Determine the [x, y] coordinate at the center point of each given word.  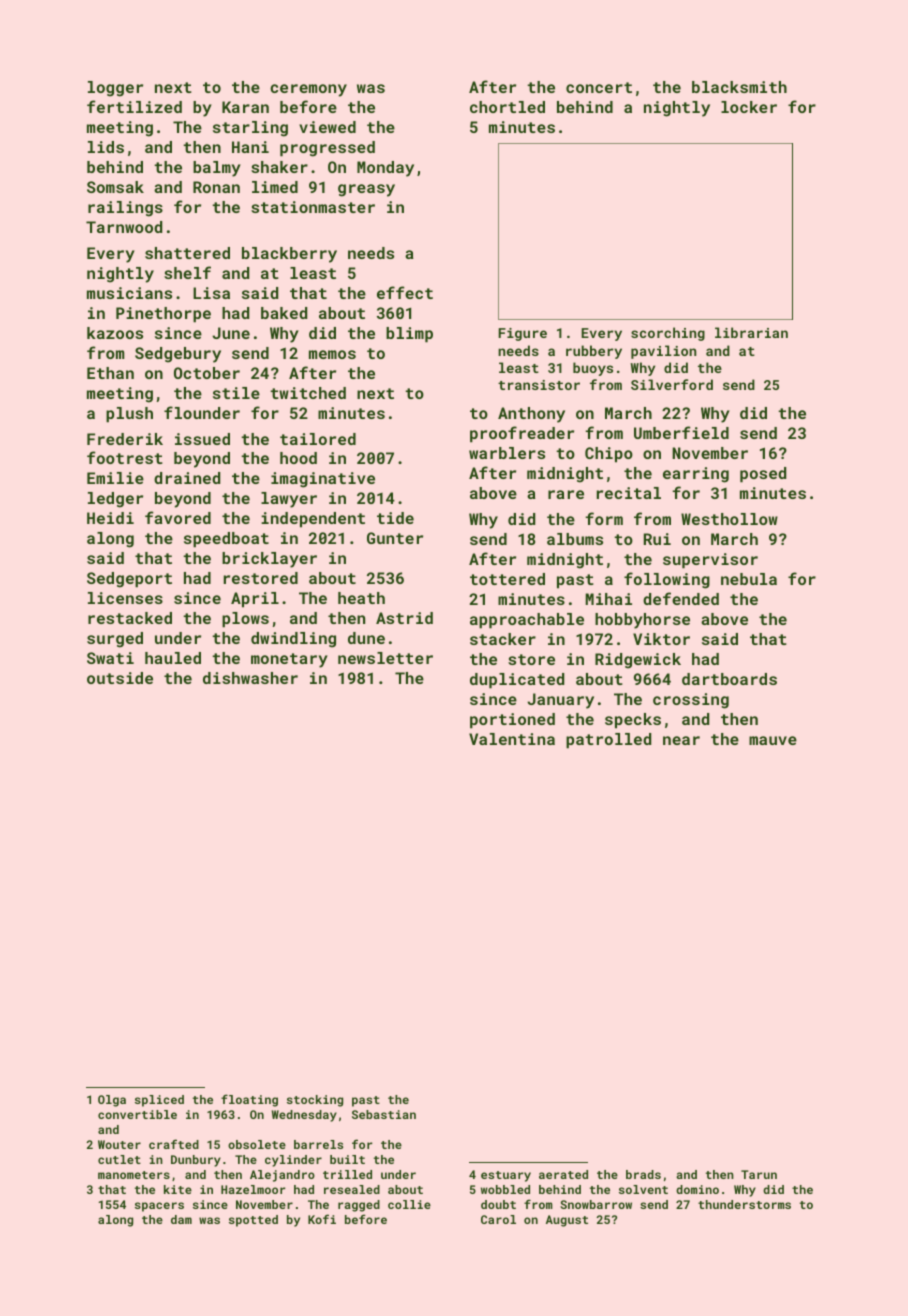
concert [599, 87]
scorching [668, 334]
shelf [187, 272]
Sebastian [384, 1114]
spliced [159, 1101]
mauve [773, 740]
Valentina [512, 739]
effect [405, 292]
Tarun [759, 1174]
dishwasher [250, 678]
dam [181, 1219]
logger [115, 89]
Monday [385, 169]
